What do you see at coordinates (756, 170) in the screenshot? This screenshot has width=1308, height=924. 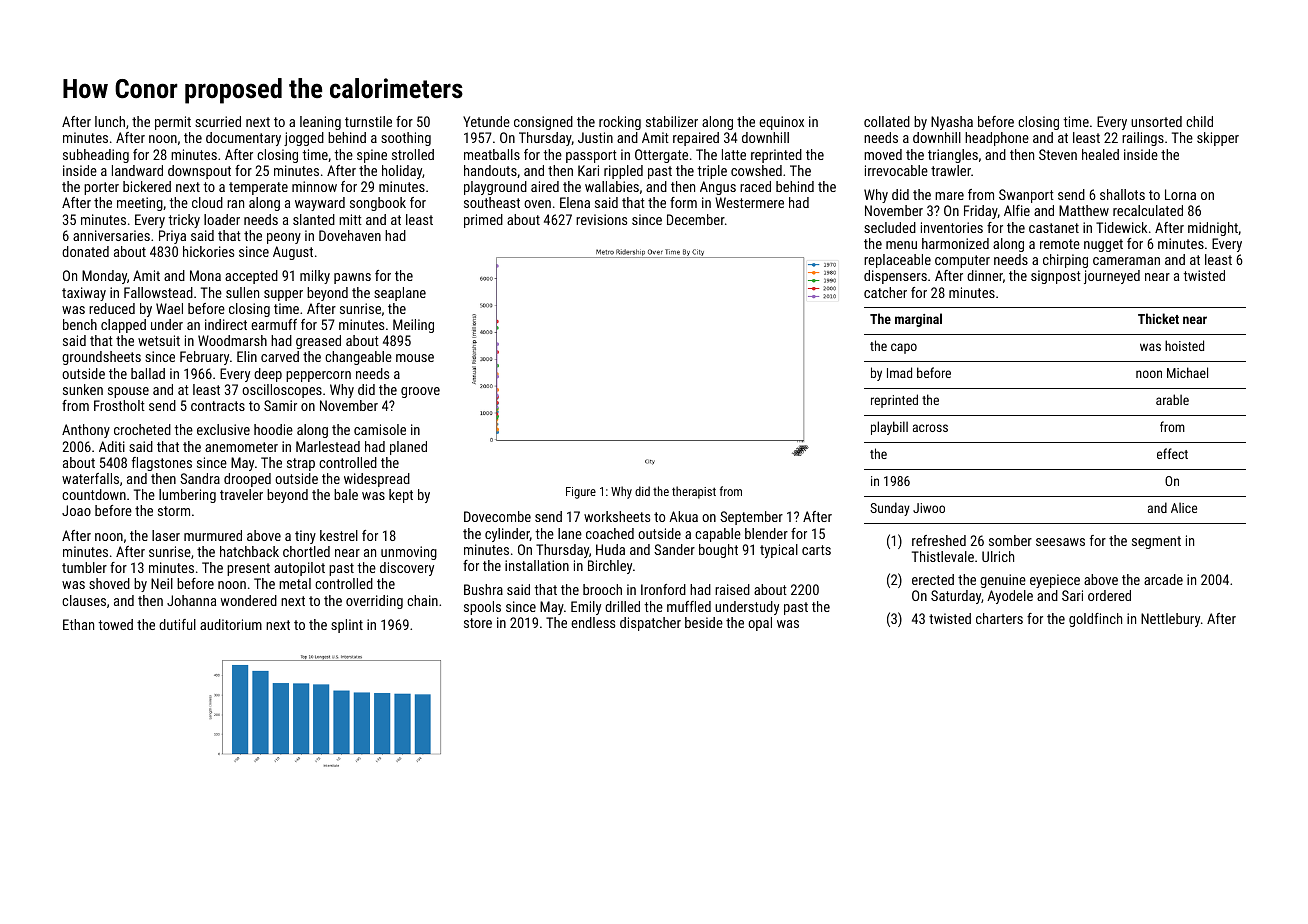 I see `cowshed` at bounding box center [756, 170].
